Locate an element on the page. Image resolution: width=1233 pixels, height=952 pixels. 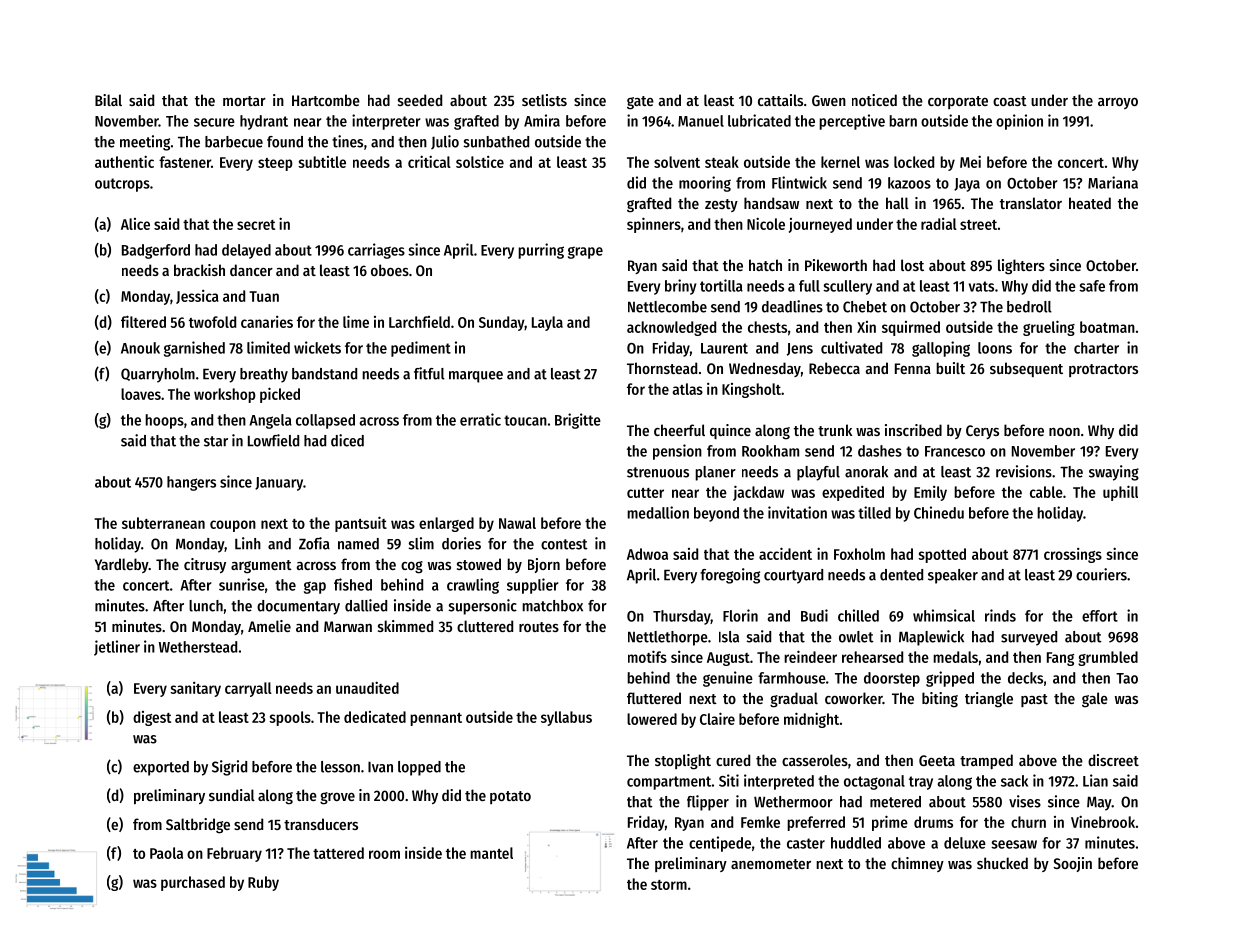
spotted is located at coordinates (942, 555).
